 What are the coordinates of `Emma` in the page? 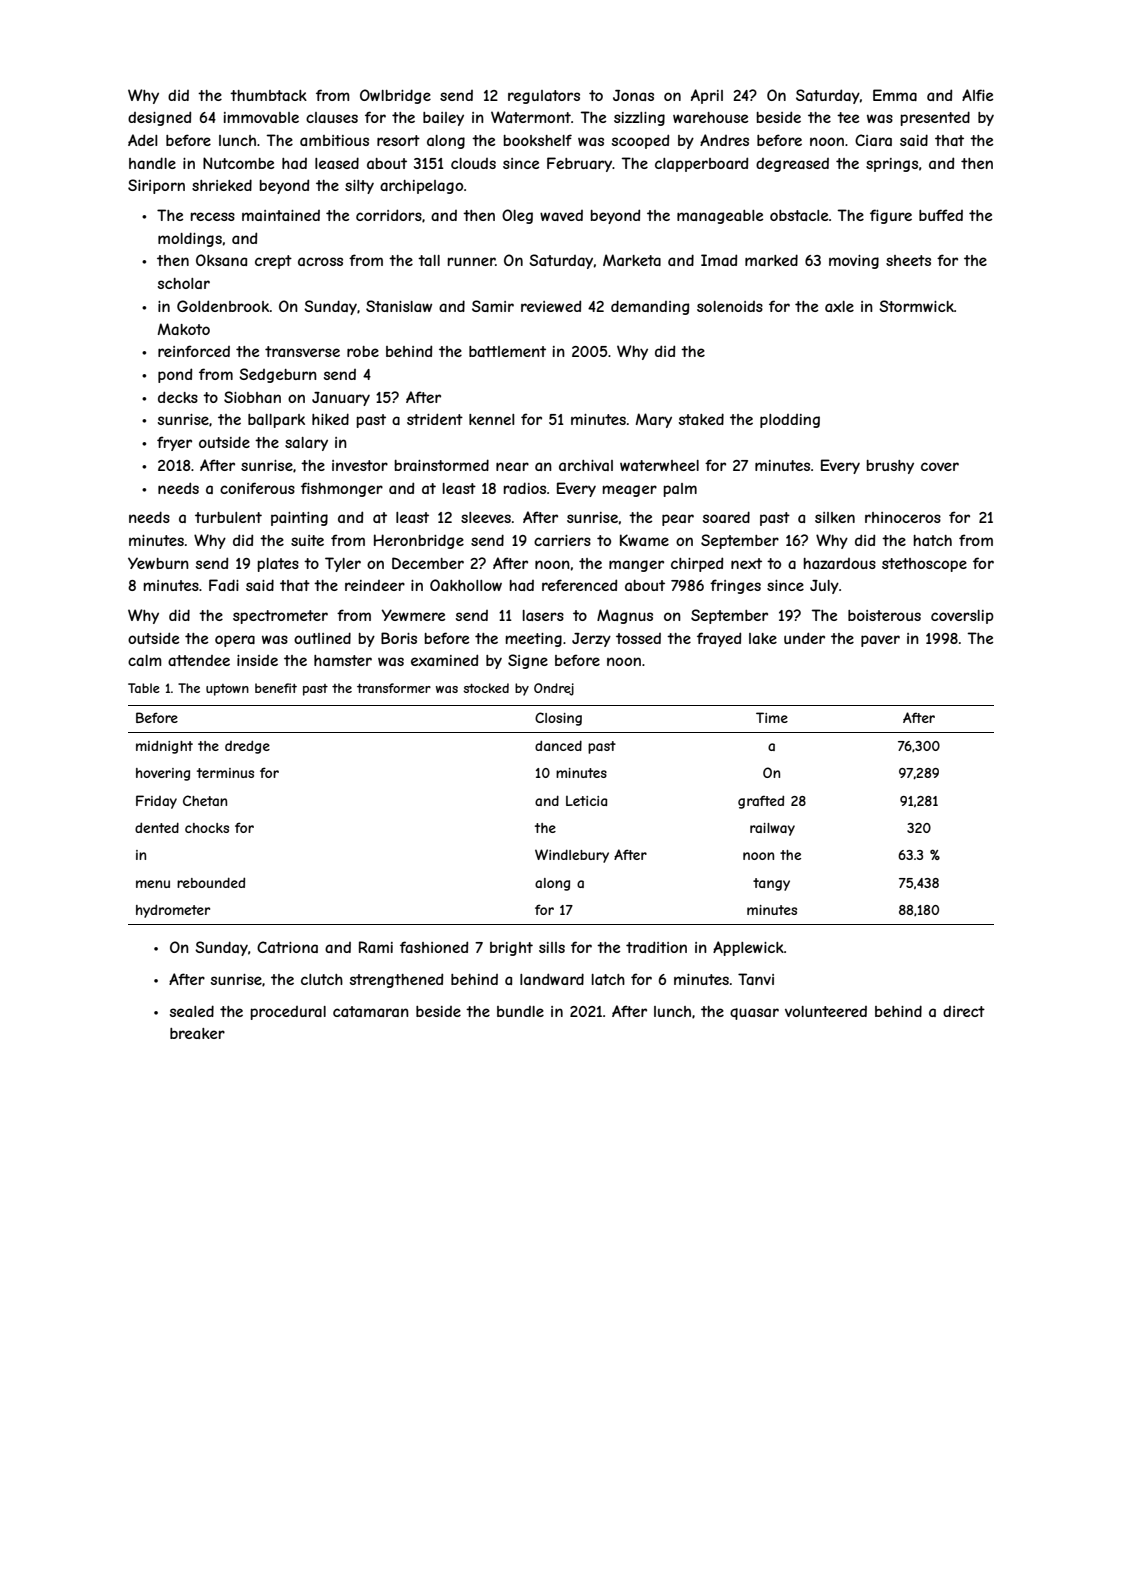 It's located at (895, 95).
